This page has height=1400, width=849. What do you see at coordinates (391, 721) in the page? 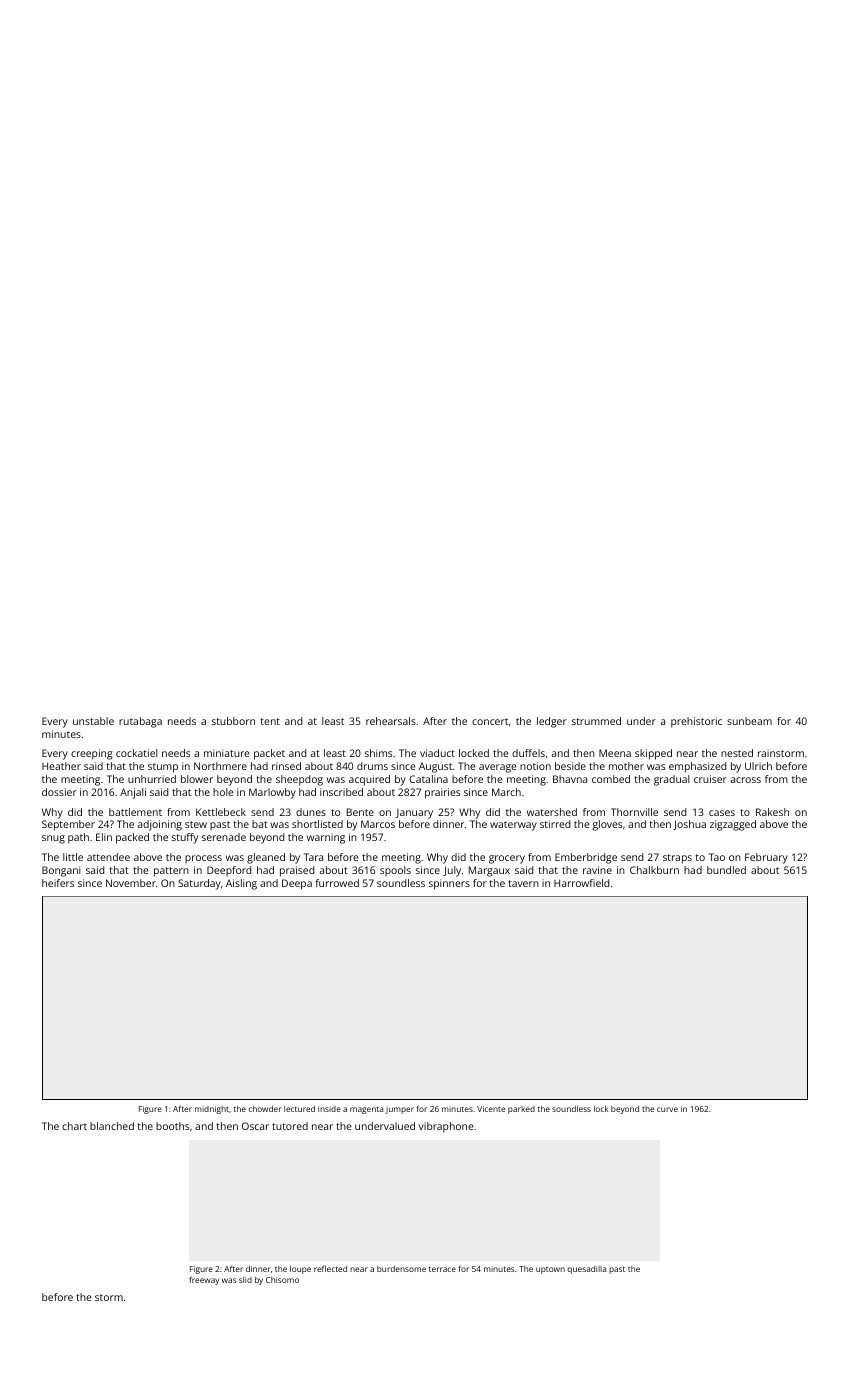
I see `rehearsals` at bounding box center [391, 721].
